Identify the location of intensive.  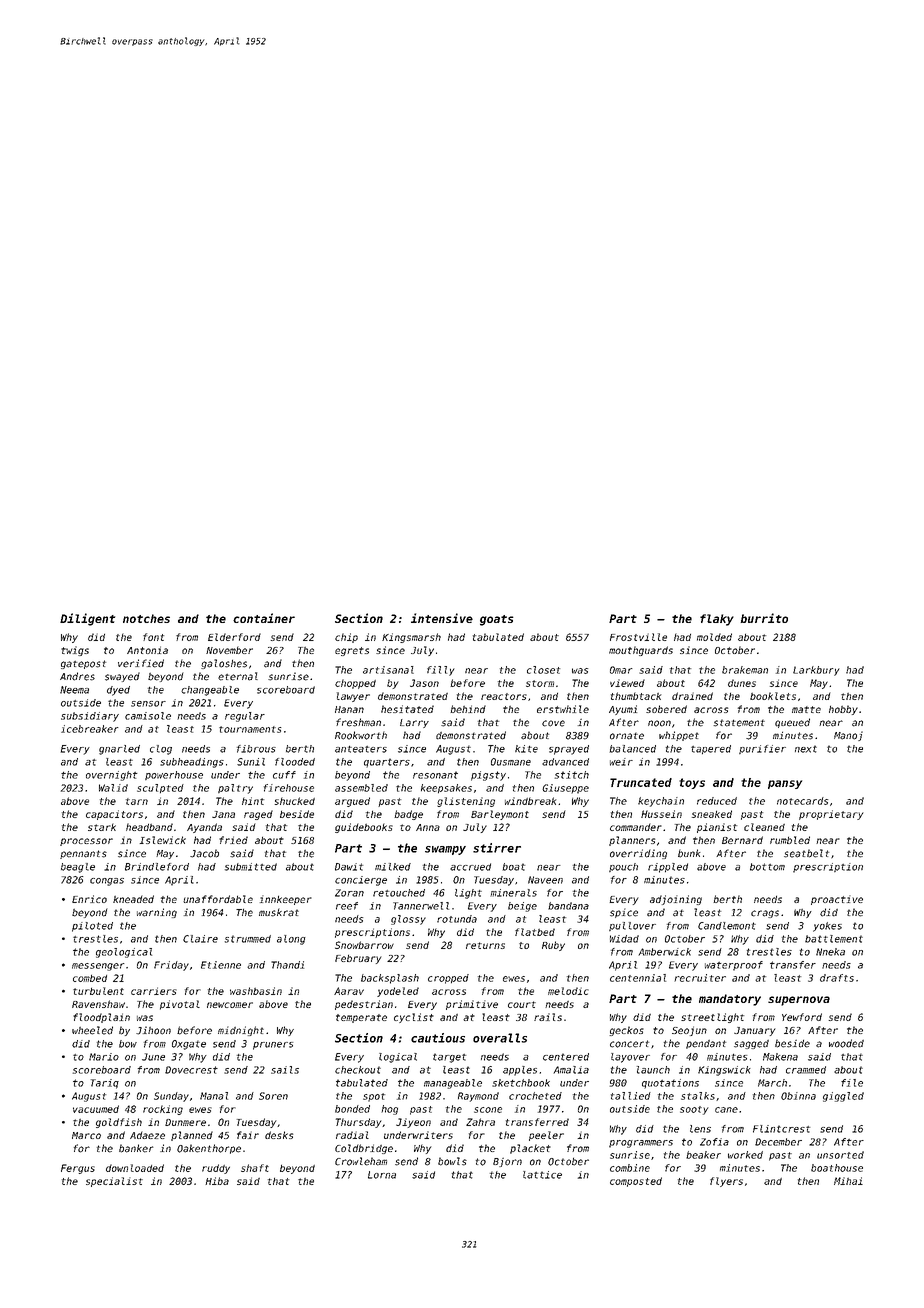
(442, 618).
